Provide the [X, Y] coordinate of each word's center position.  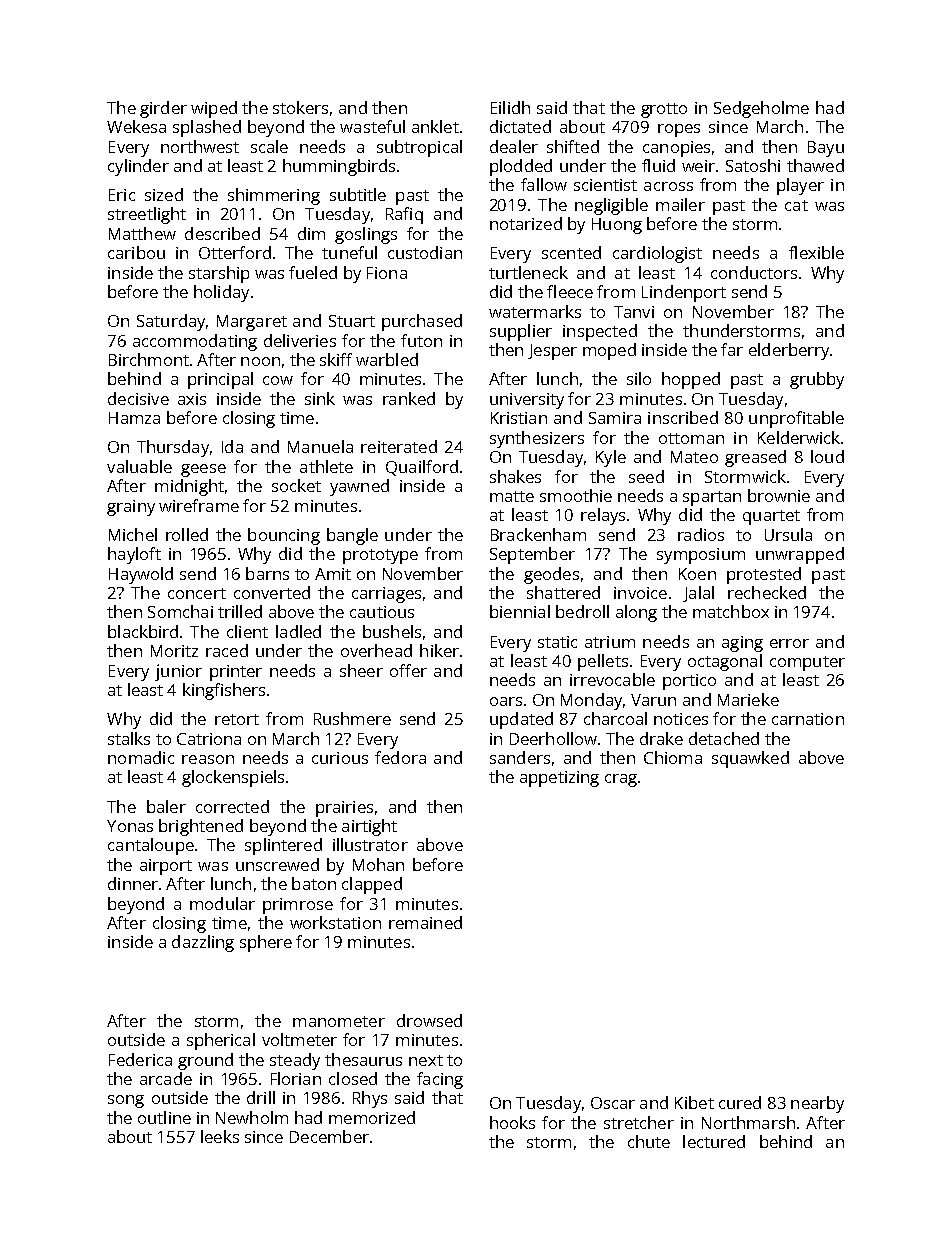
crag [621, 780]
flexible [816, 252]
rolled [187, 534]
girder [163, 109]
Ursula [788, 534]
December [329, 1136]
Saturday [171, 322]
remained [425, 922]
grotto [664, 110]
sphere [266, 943]
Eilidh [510, 107]
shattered [563, 592]
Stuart [352, 321]
